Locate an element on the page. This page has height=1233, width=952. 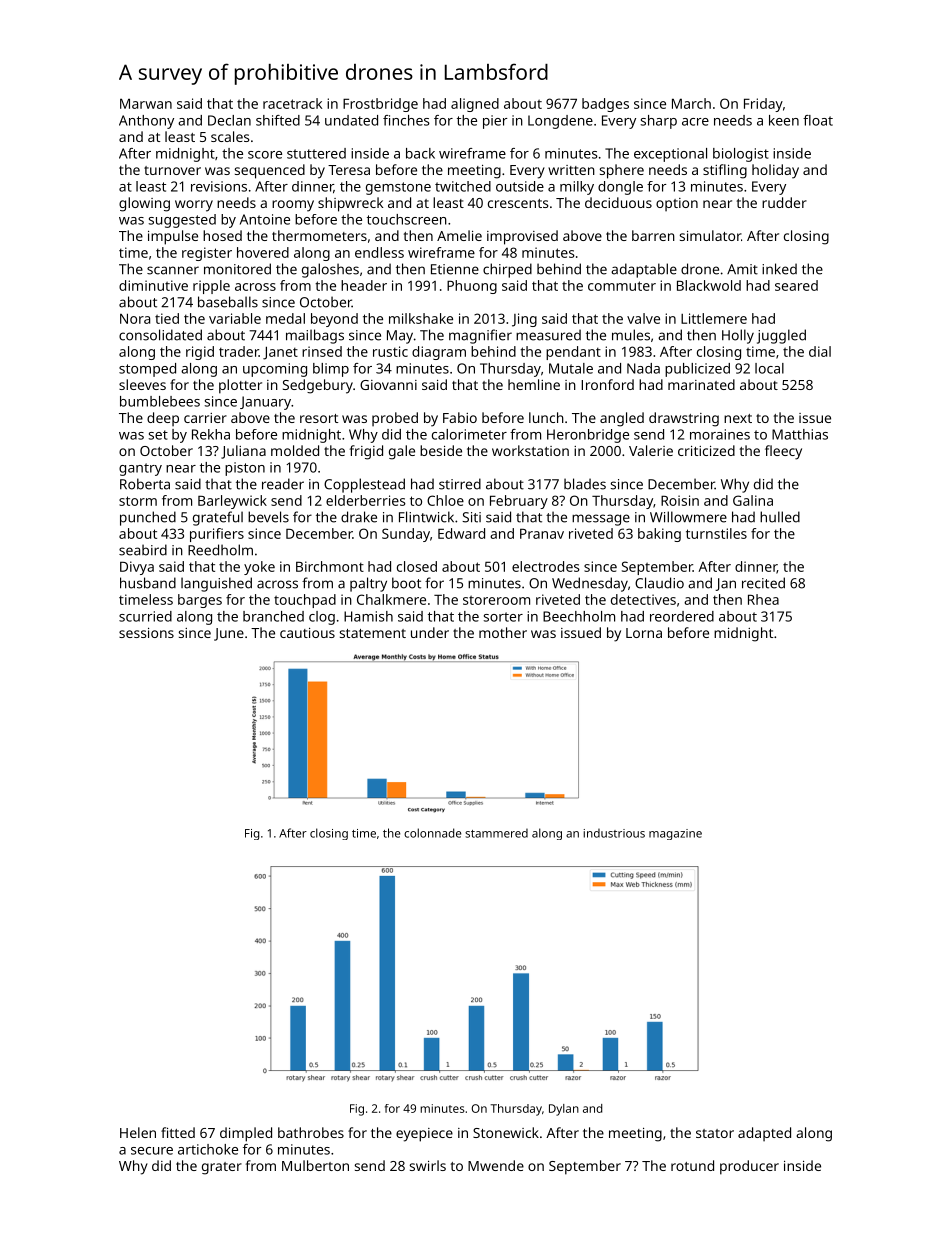
racetrack is located at coordinates (292, 103).
